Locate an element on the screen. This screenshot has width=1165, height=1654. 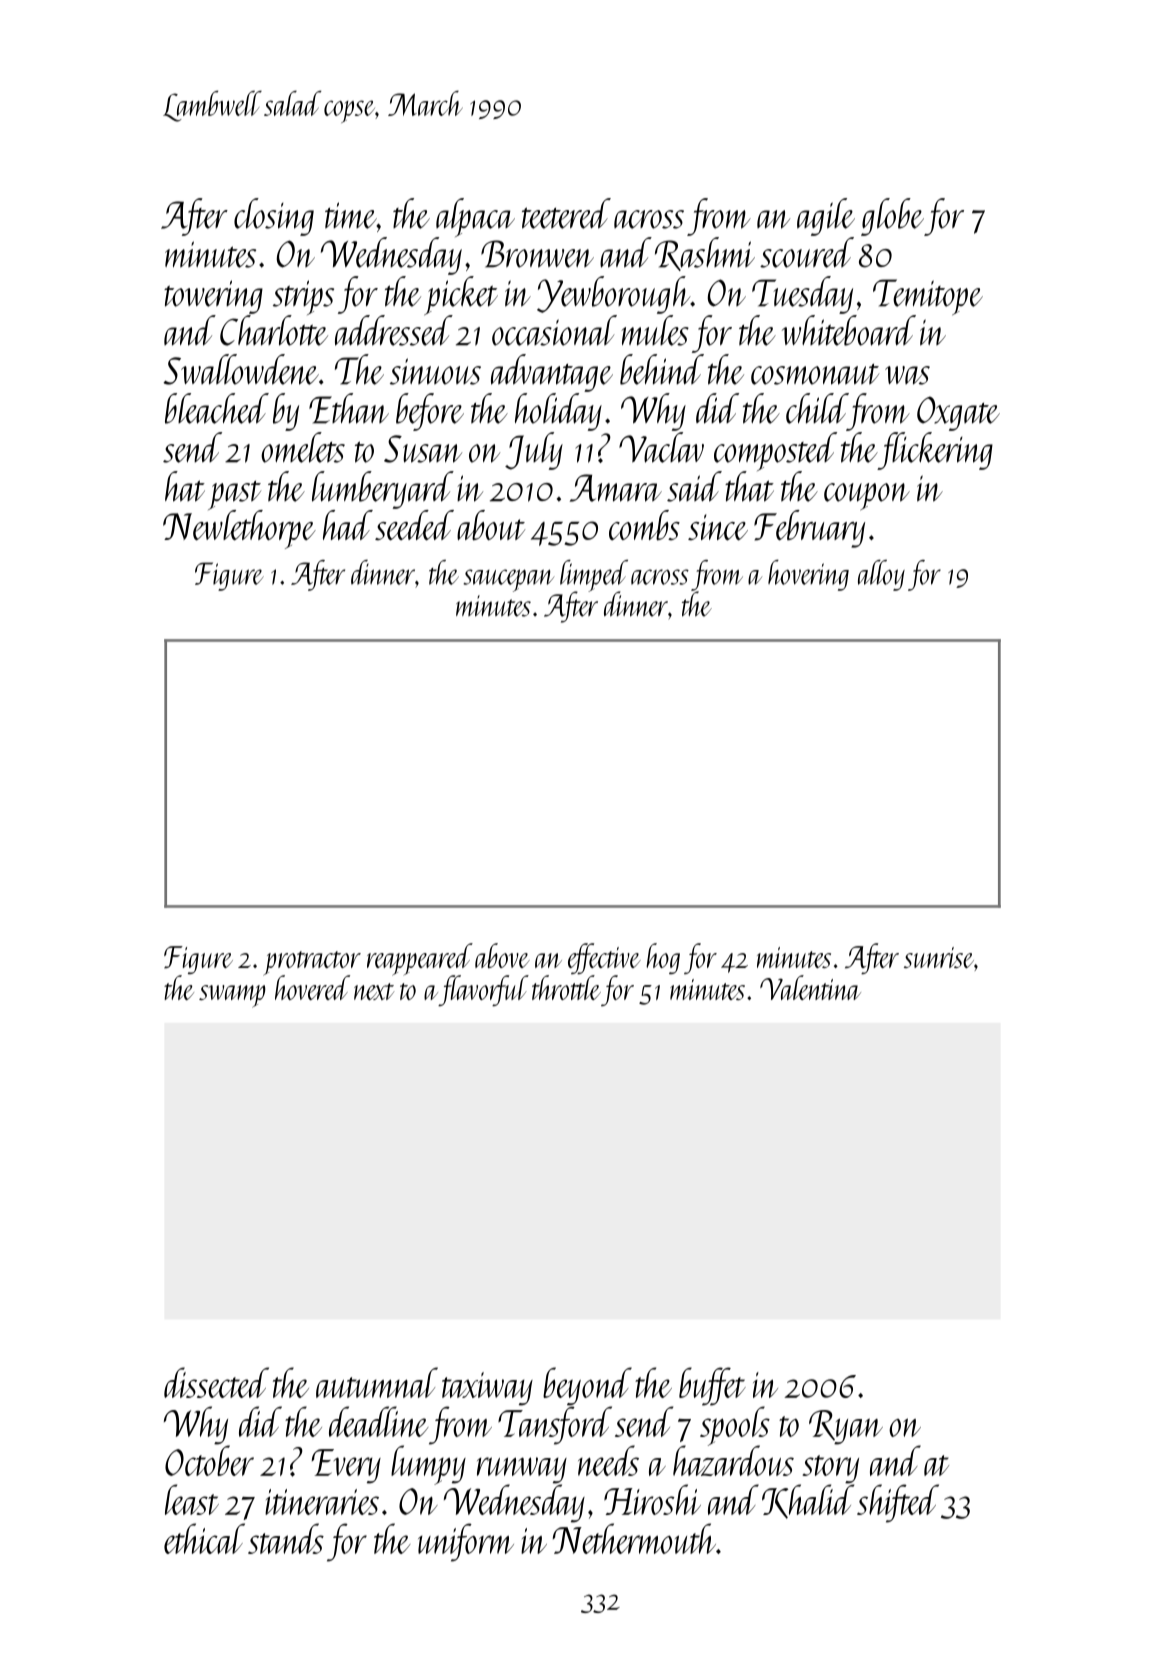
addressed is located at coordinates (394, 330).
